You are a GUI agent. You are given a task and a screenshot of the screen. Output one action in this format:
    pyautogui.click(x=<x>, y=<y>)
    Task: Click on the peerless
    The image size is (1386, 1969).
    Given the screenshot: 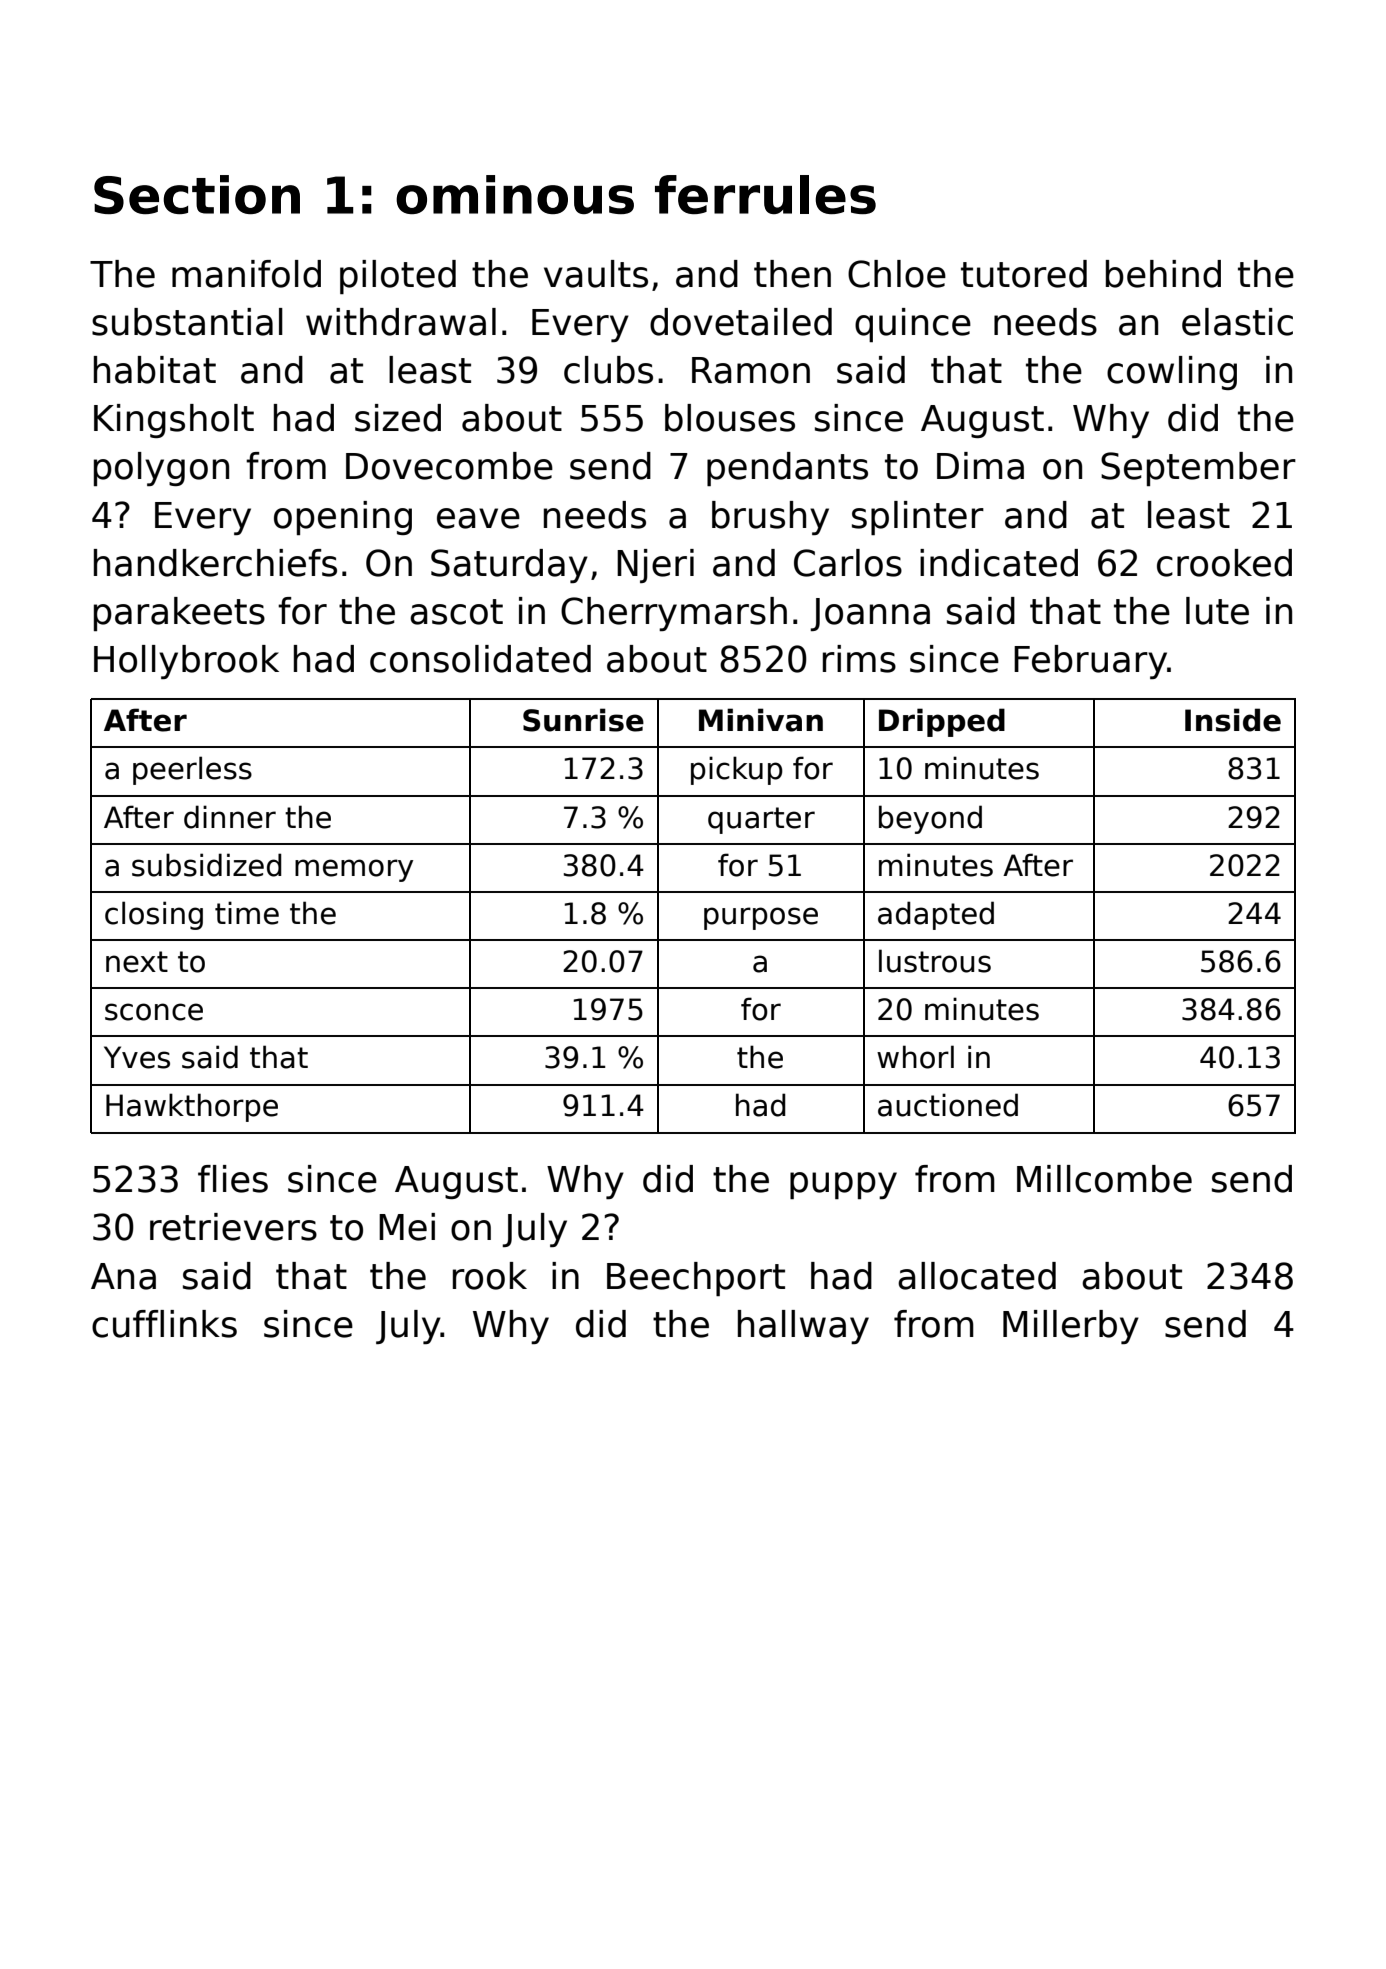 What is the action you would take?
    pyautogui.click(x=192, y=770)
